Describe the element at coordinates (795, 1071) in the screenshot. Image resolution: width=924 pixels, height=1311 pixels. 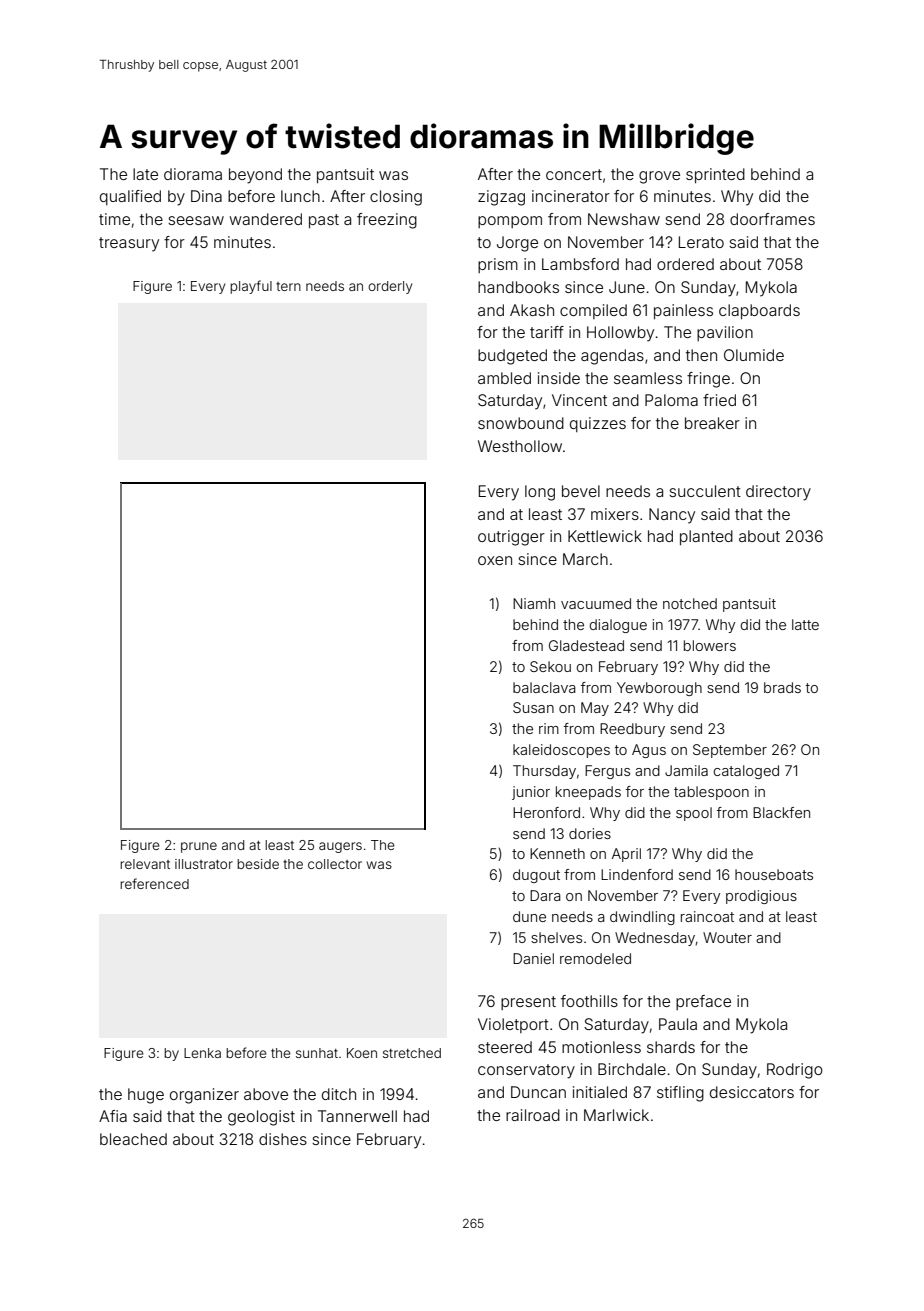
I see `Rodrigo` at that location.
